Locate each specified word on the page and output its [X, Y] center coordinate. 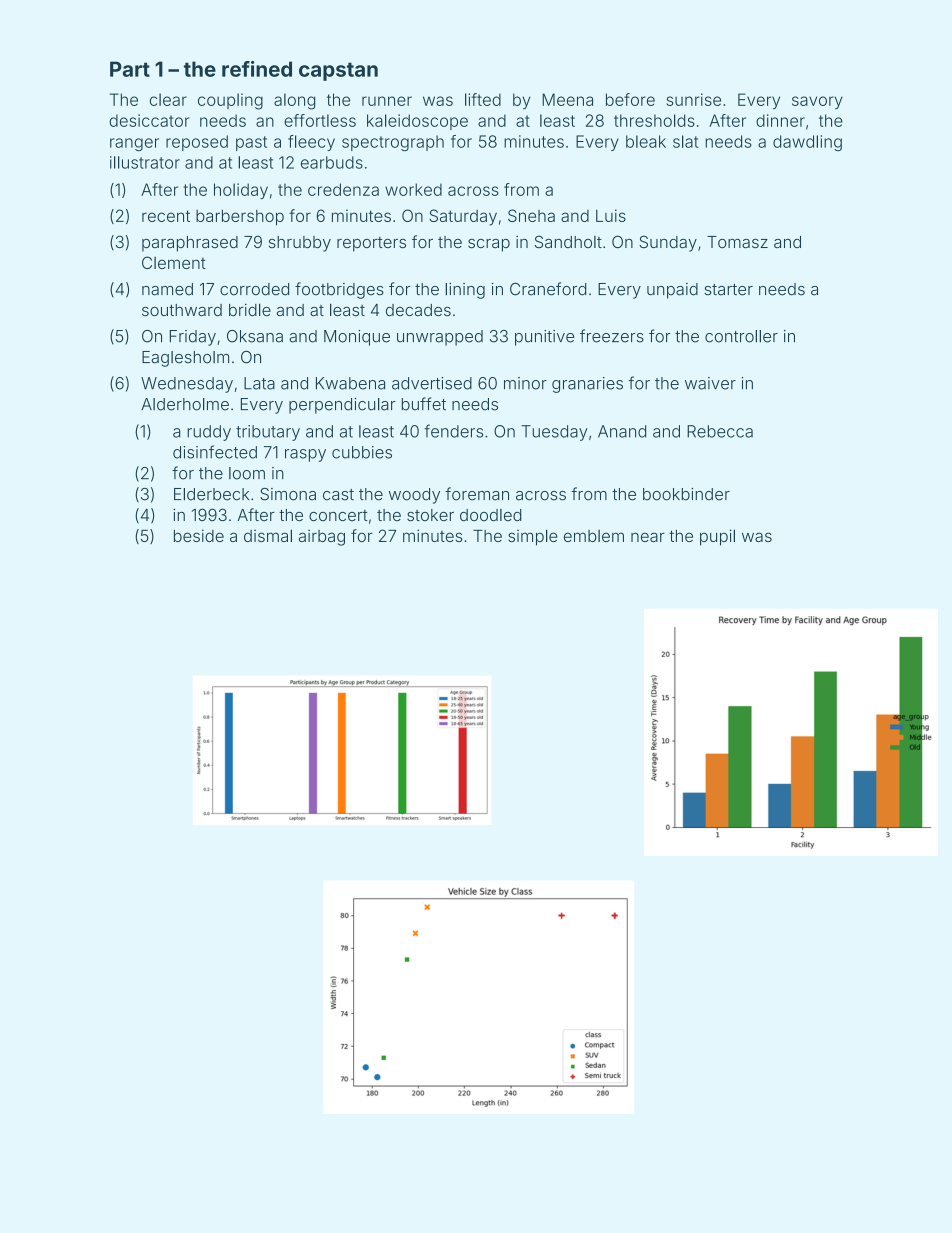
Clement [174, 262]
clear [168, 99]
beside [199, 535]
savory [817, 102]
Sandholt [568, 241]
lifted [483, 99]
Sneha [531, 215]
